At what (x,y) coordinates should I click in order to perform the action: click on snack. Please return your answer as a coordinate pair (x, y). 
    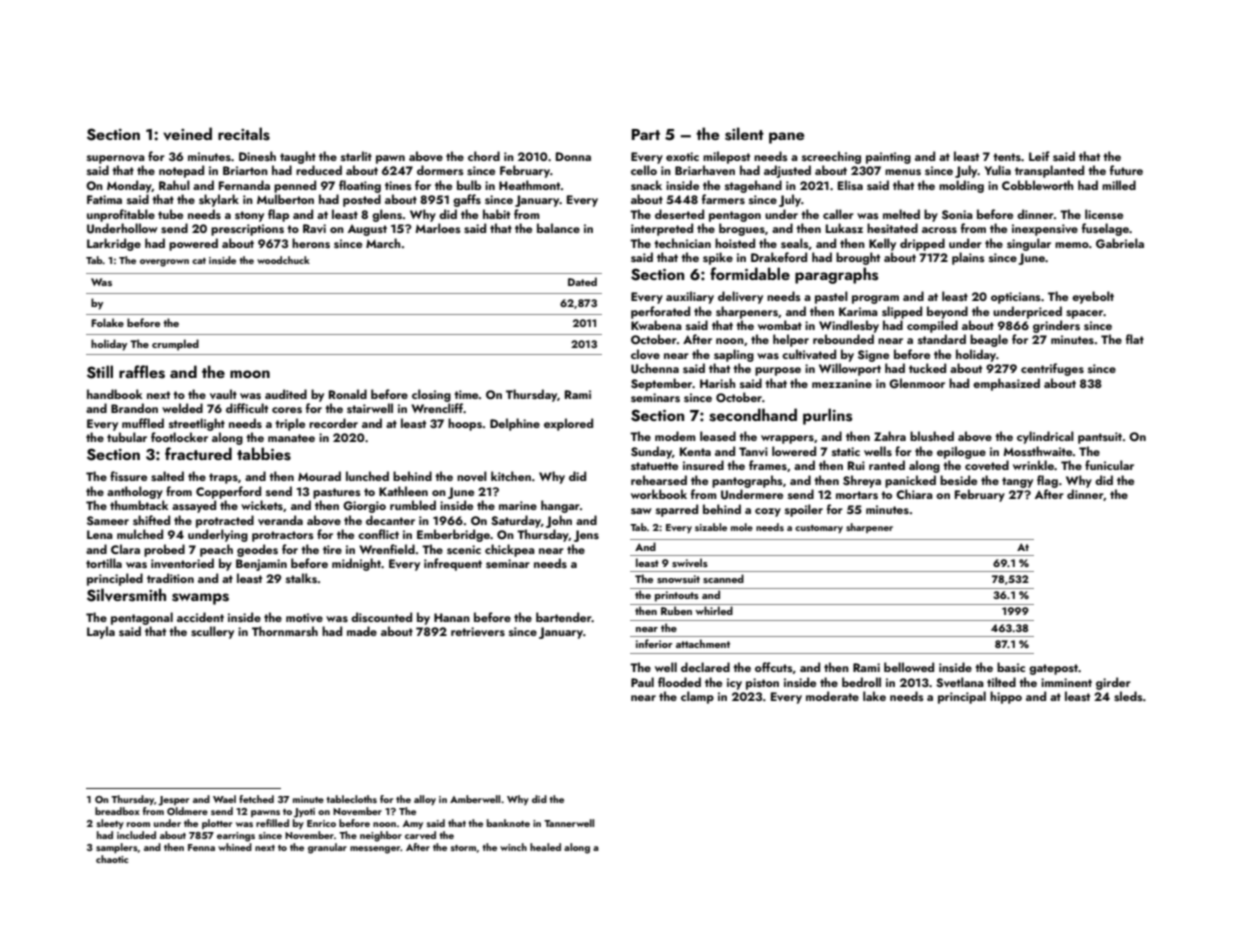
    Looking at the image, I should click on (646, 185).
